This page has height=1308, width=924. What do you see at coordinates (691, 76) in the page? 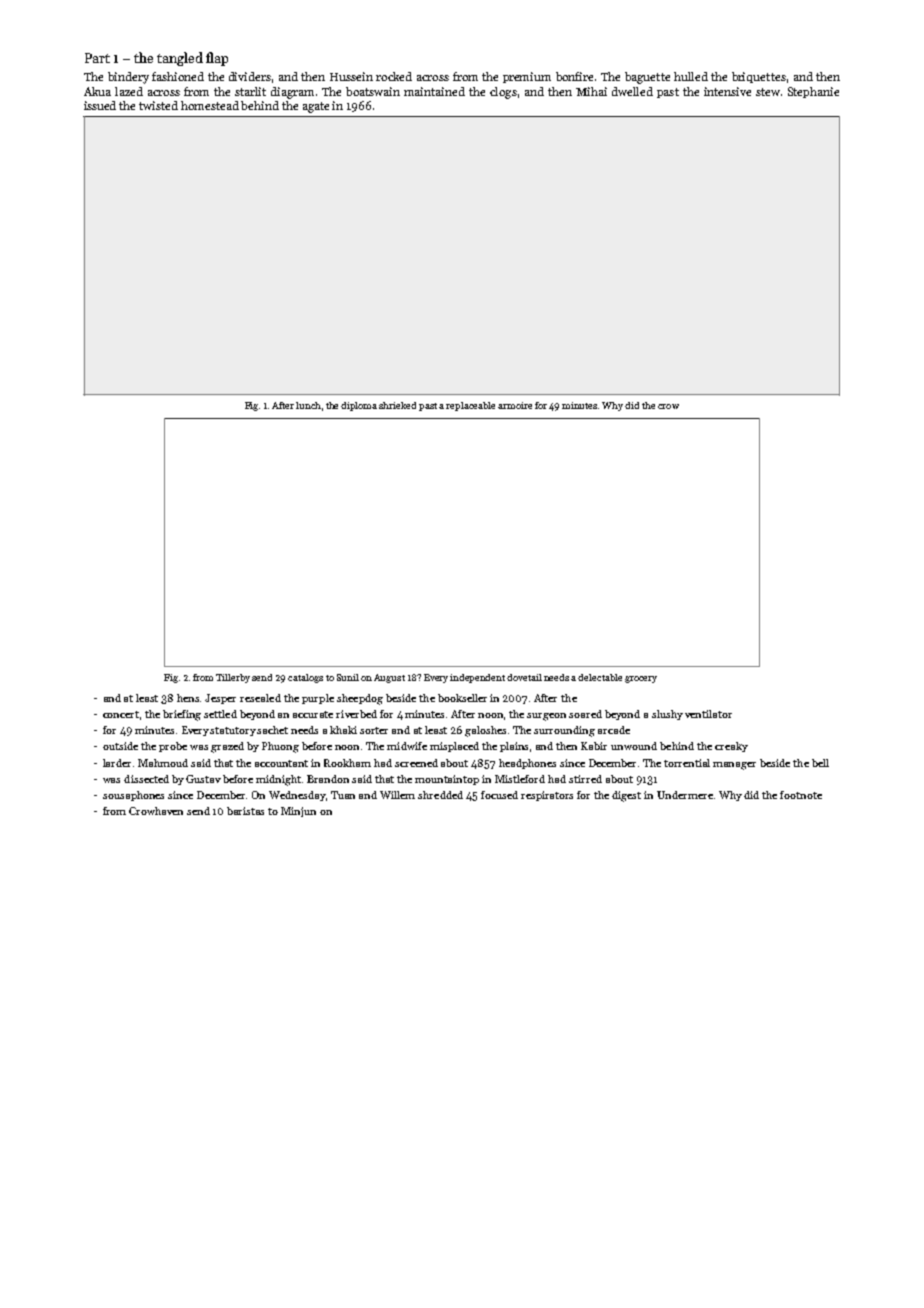
I see `hulled` at bounding box center [691, 76].
